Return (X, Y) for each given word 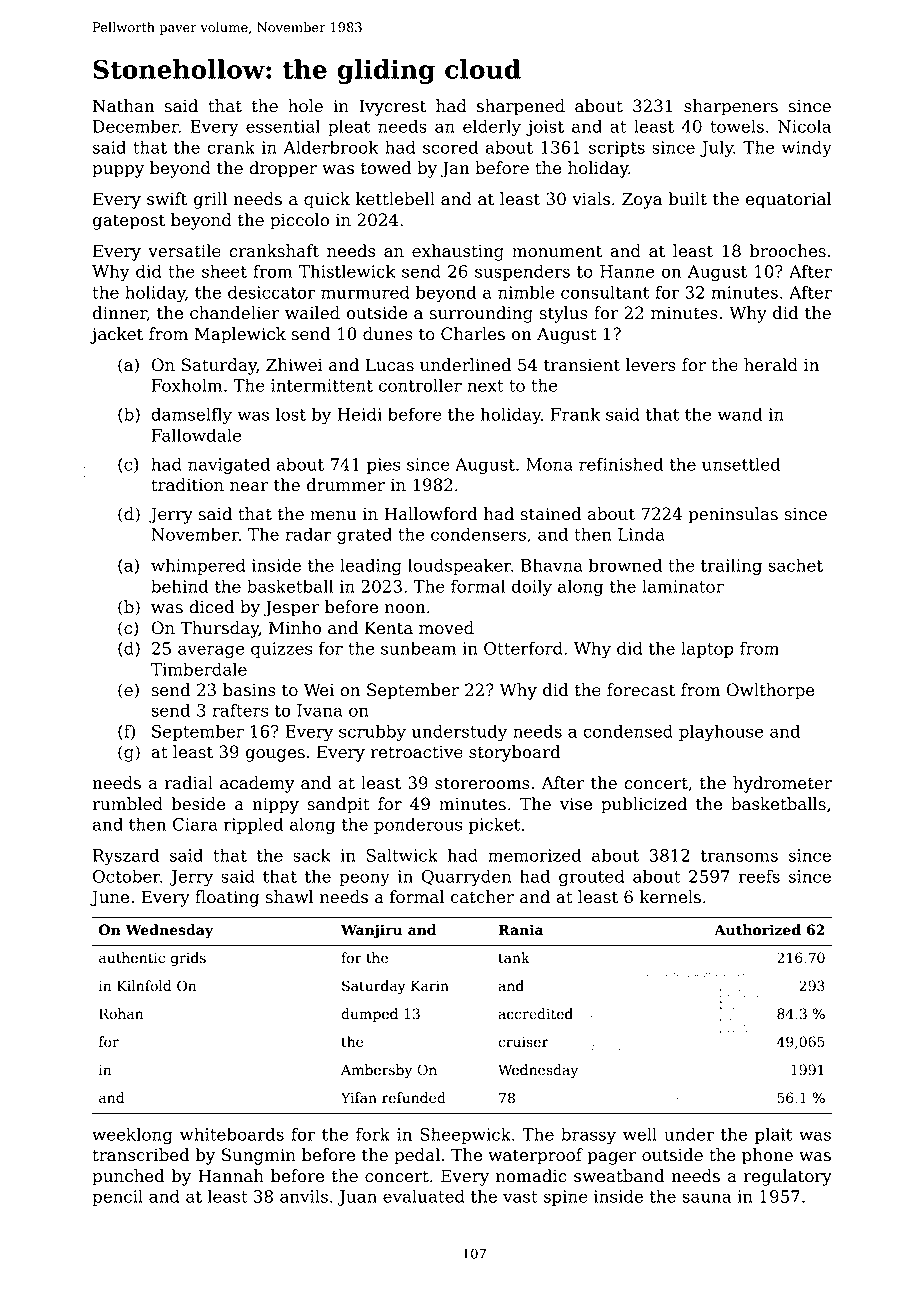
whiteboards (232, 1134)
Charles (473, 334)
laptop (707, 649)
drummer (346, 485)
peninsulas (733, 515)
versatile (184, 251)
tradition (187, 485)
